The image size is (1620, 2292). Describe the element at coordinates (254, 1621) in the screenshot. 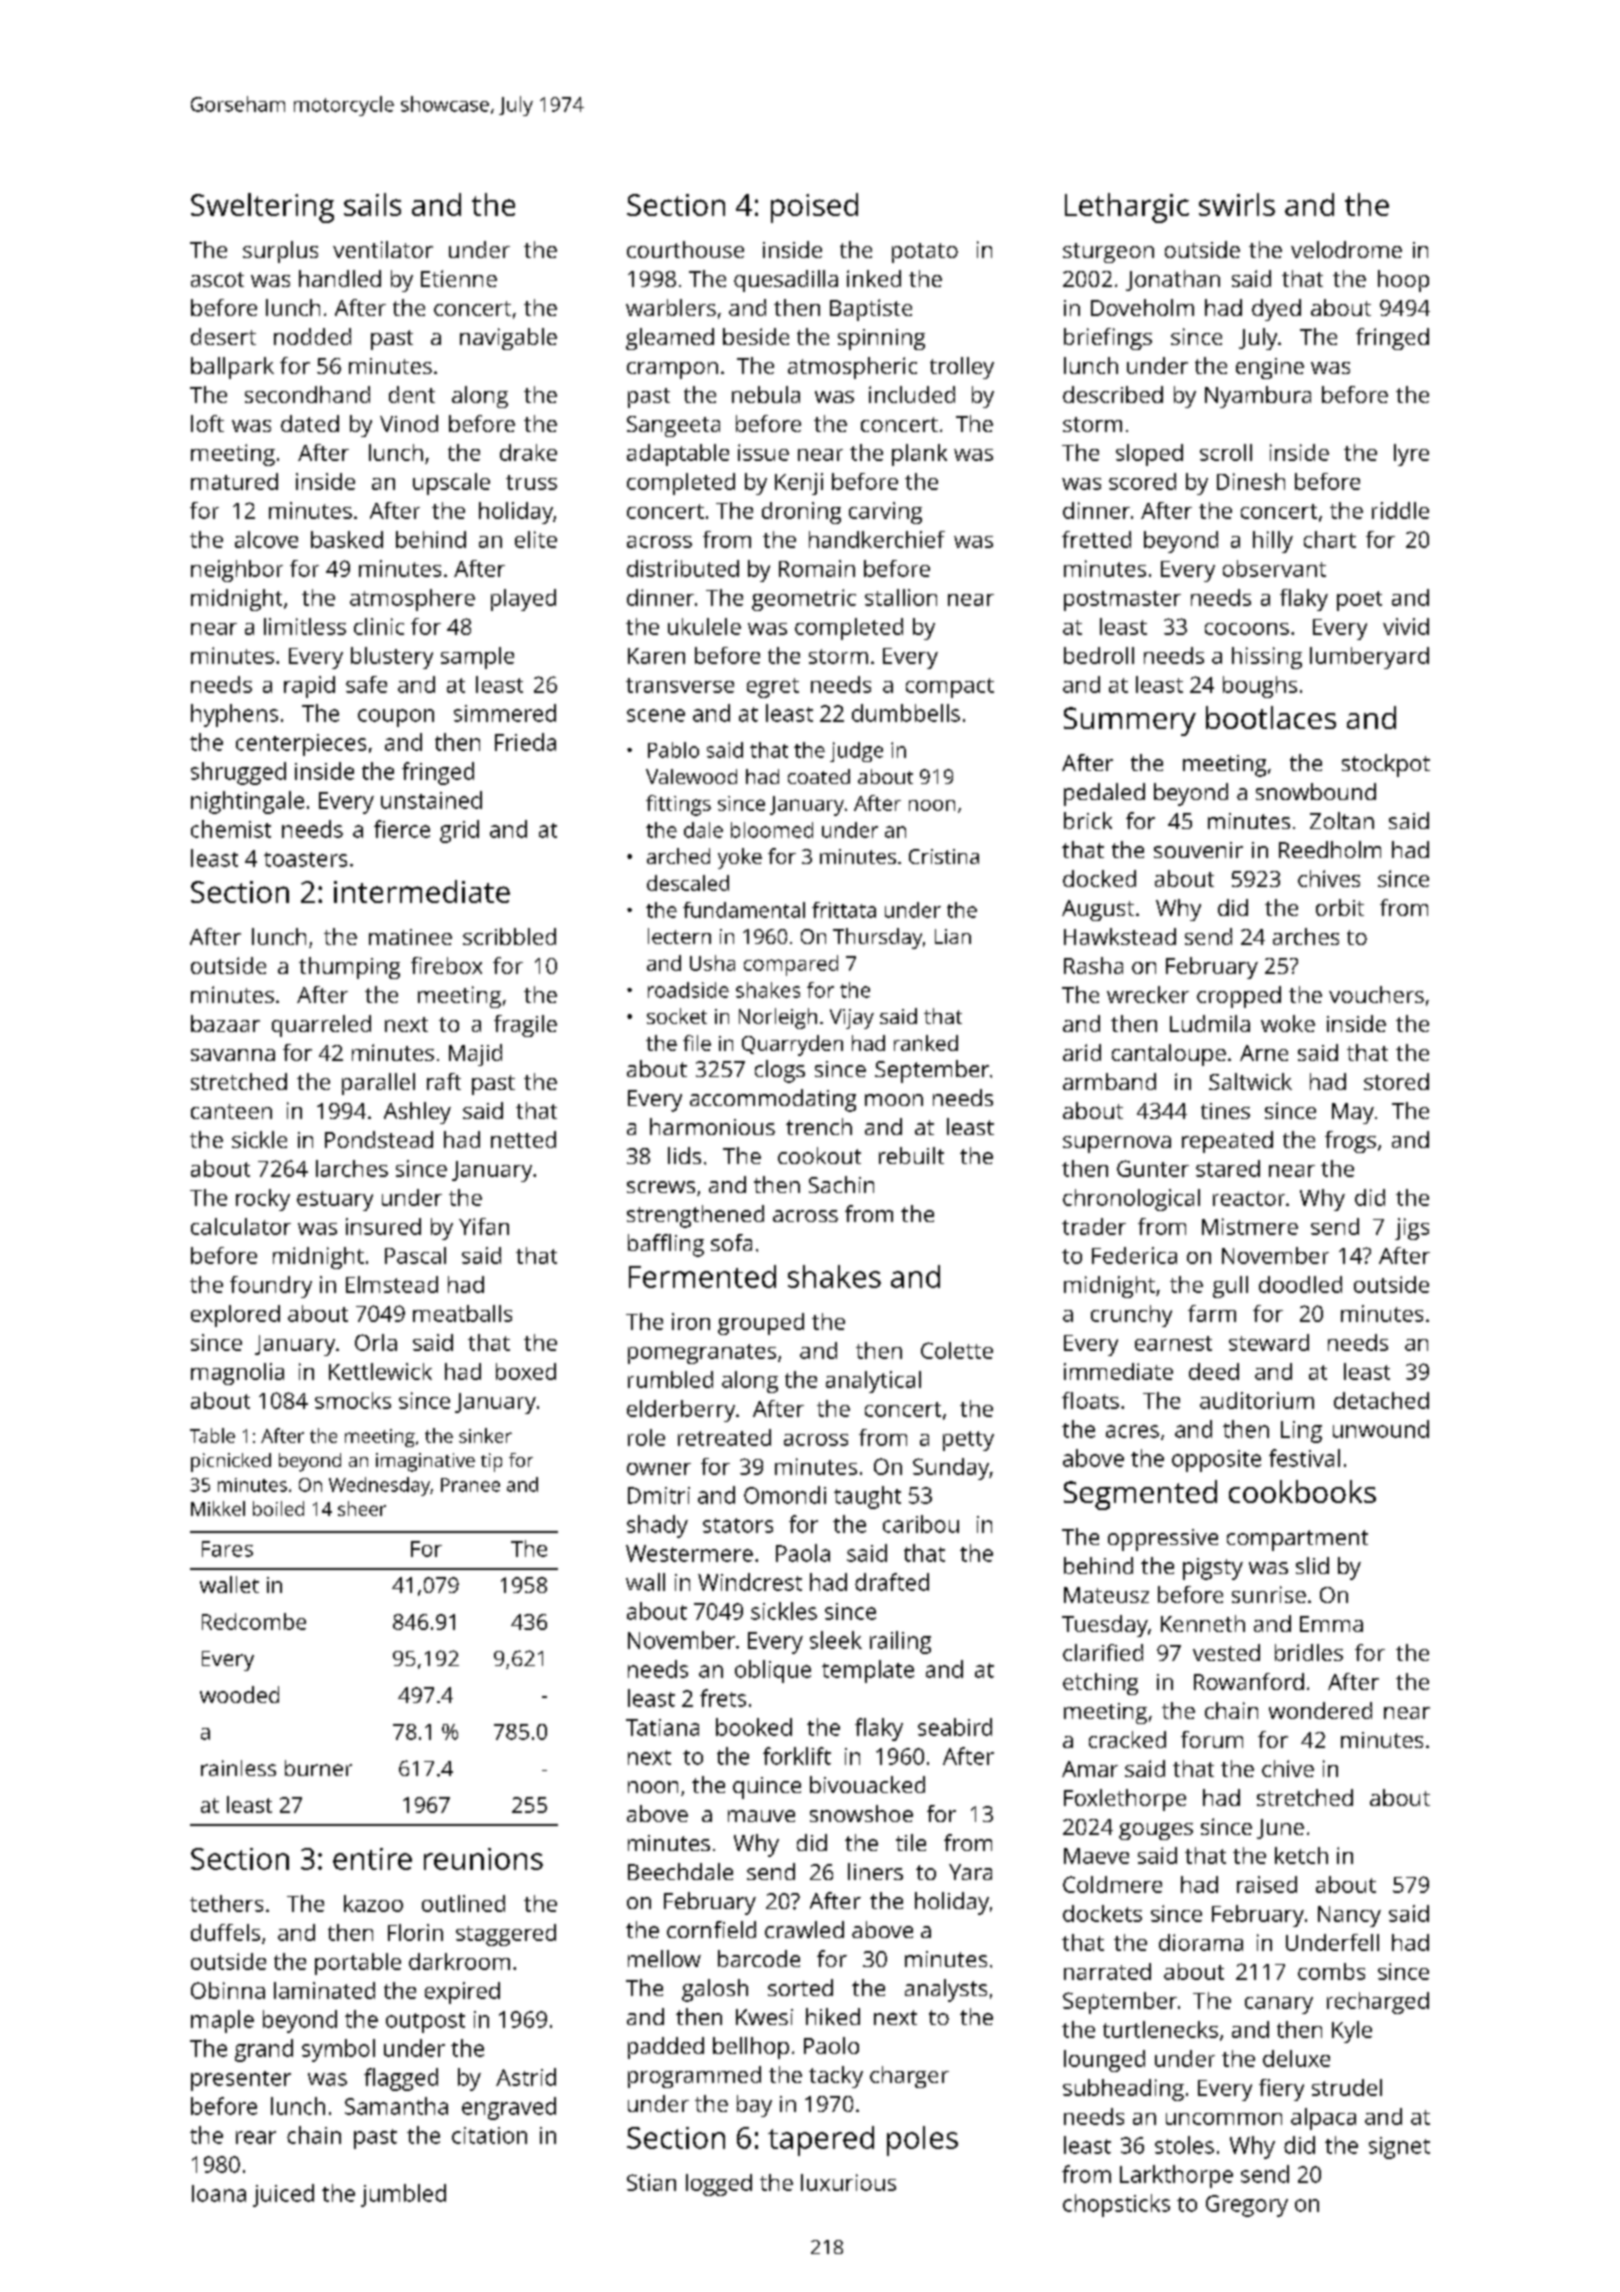

I see `Redcombe` at that location.
